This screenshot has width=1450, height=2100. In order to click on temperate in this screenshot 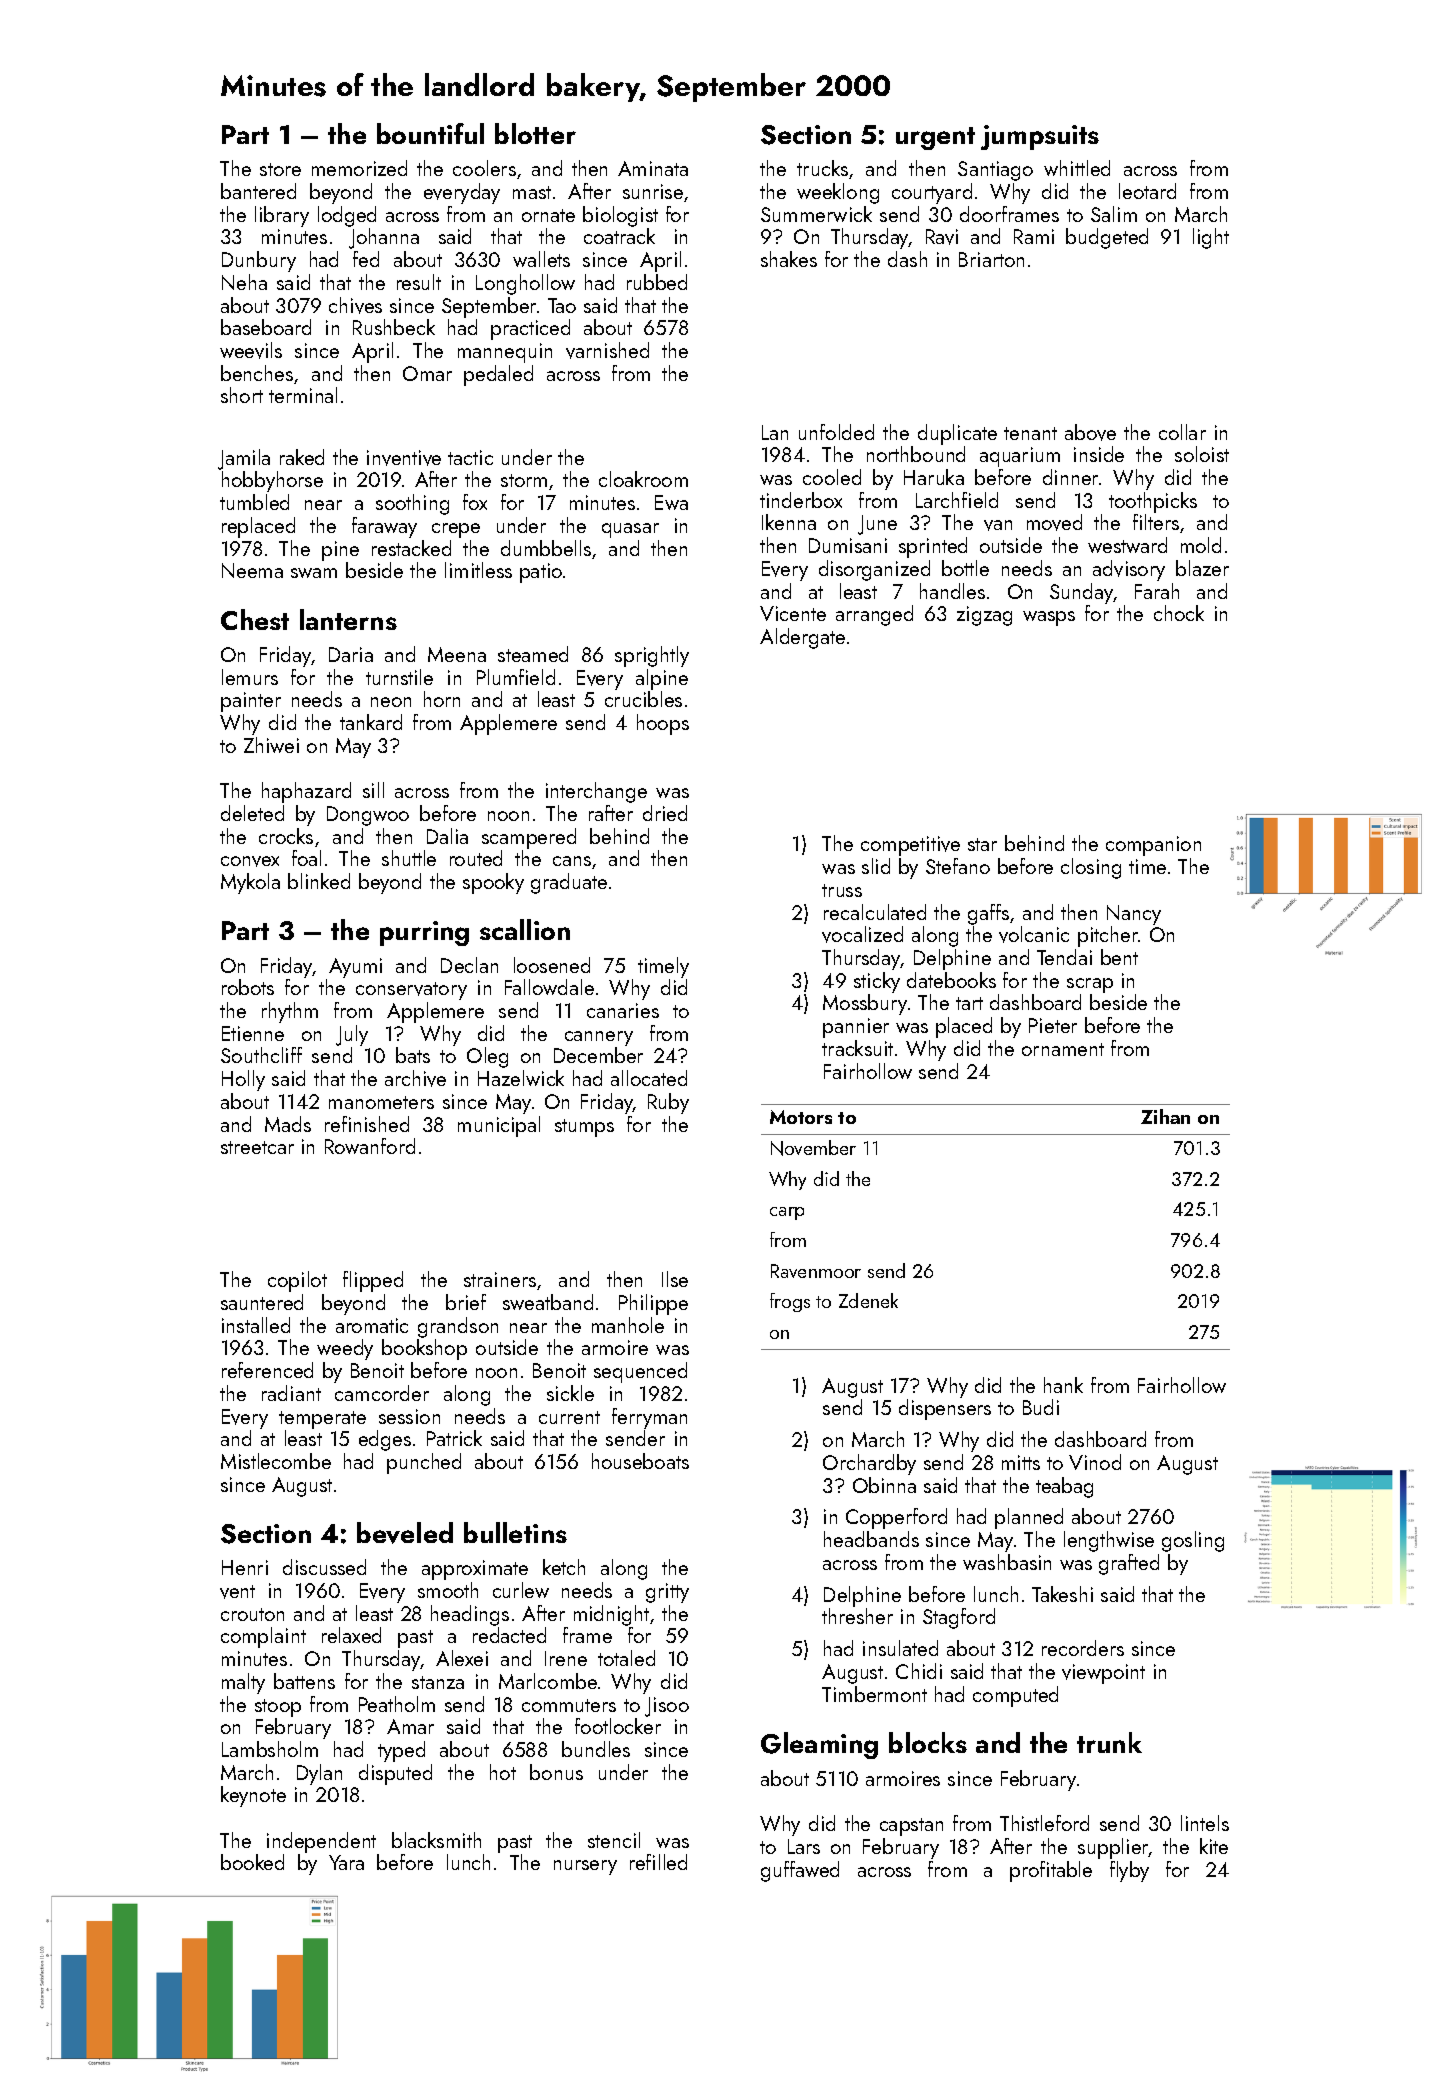, I will do `click(322, 1420)`.
